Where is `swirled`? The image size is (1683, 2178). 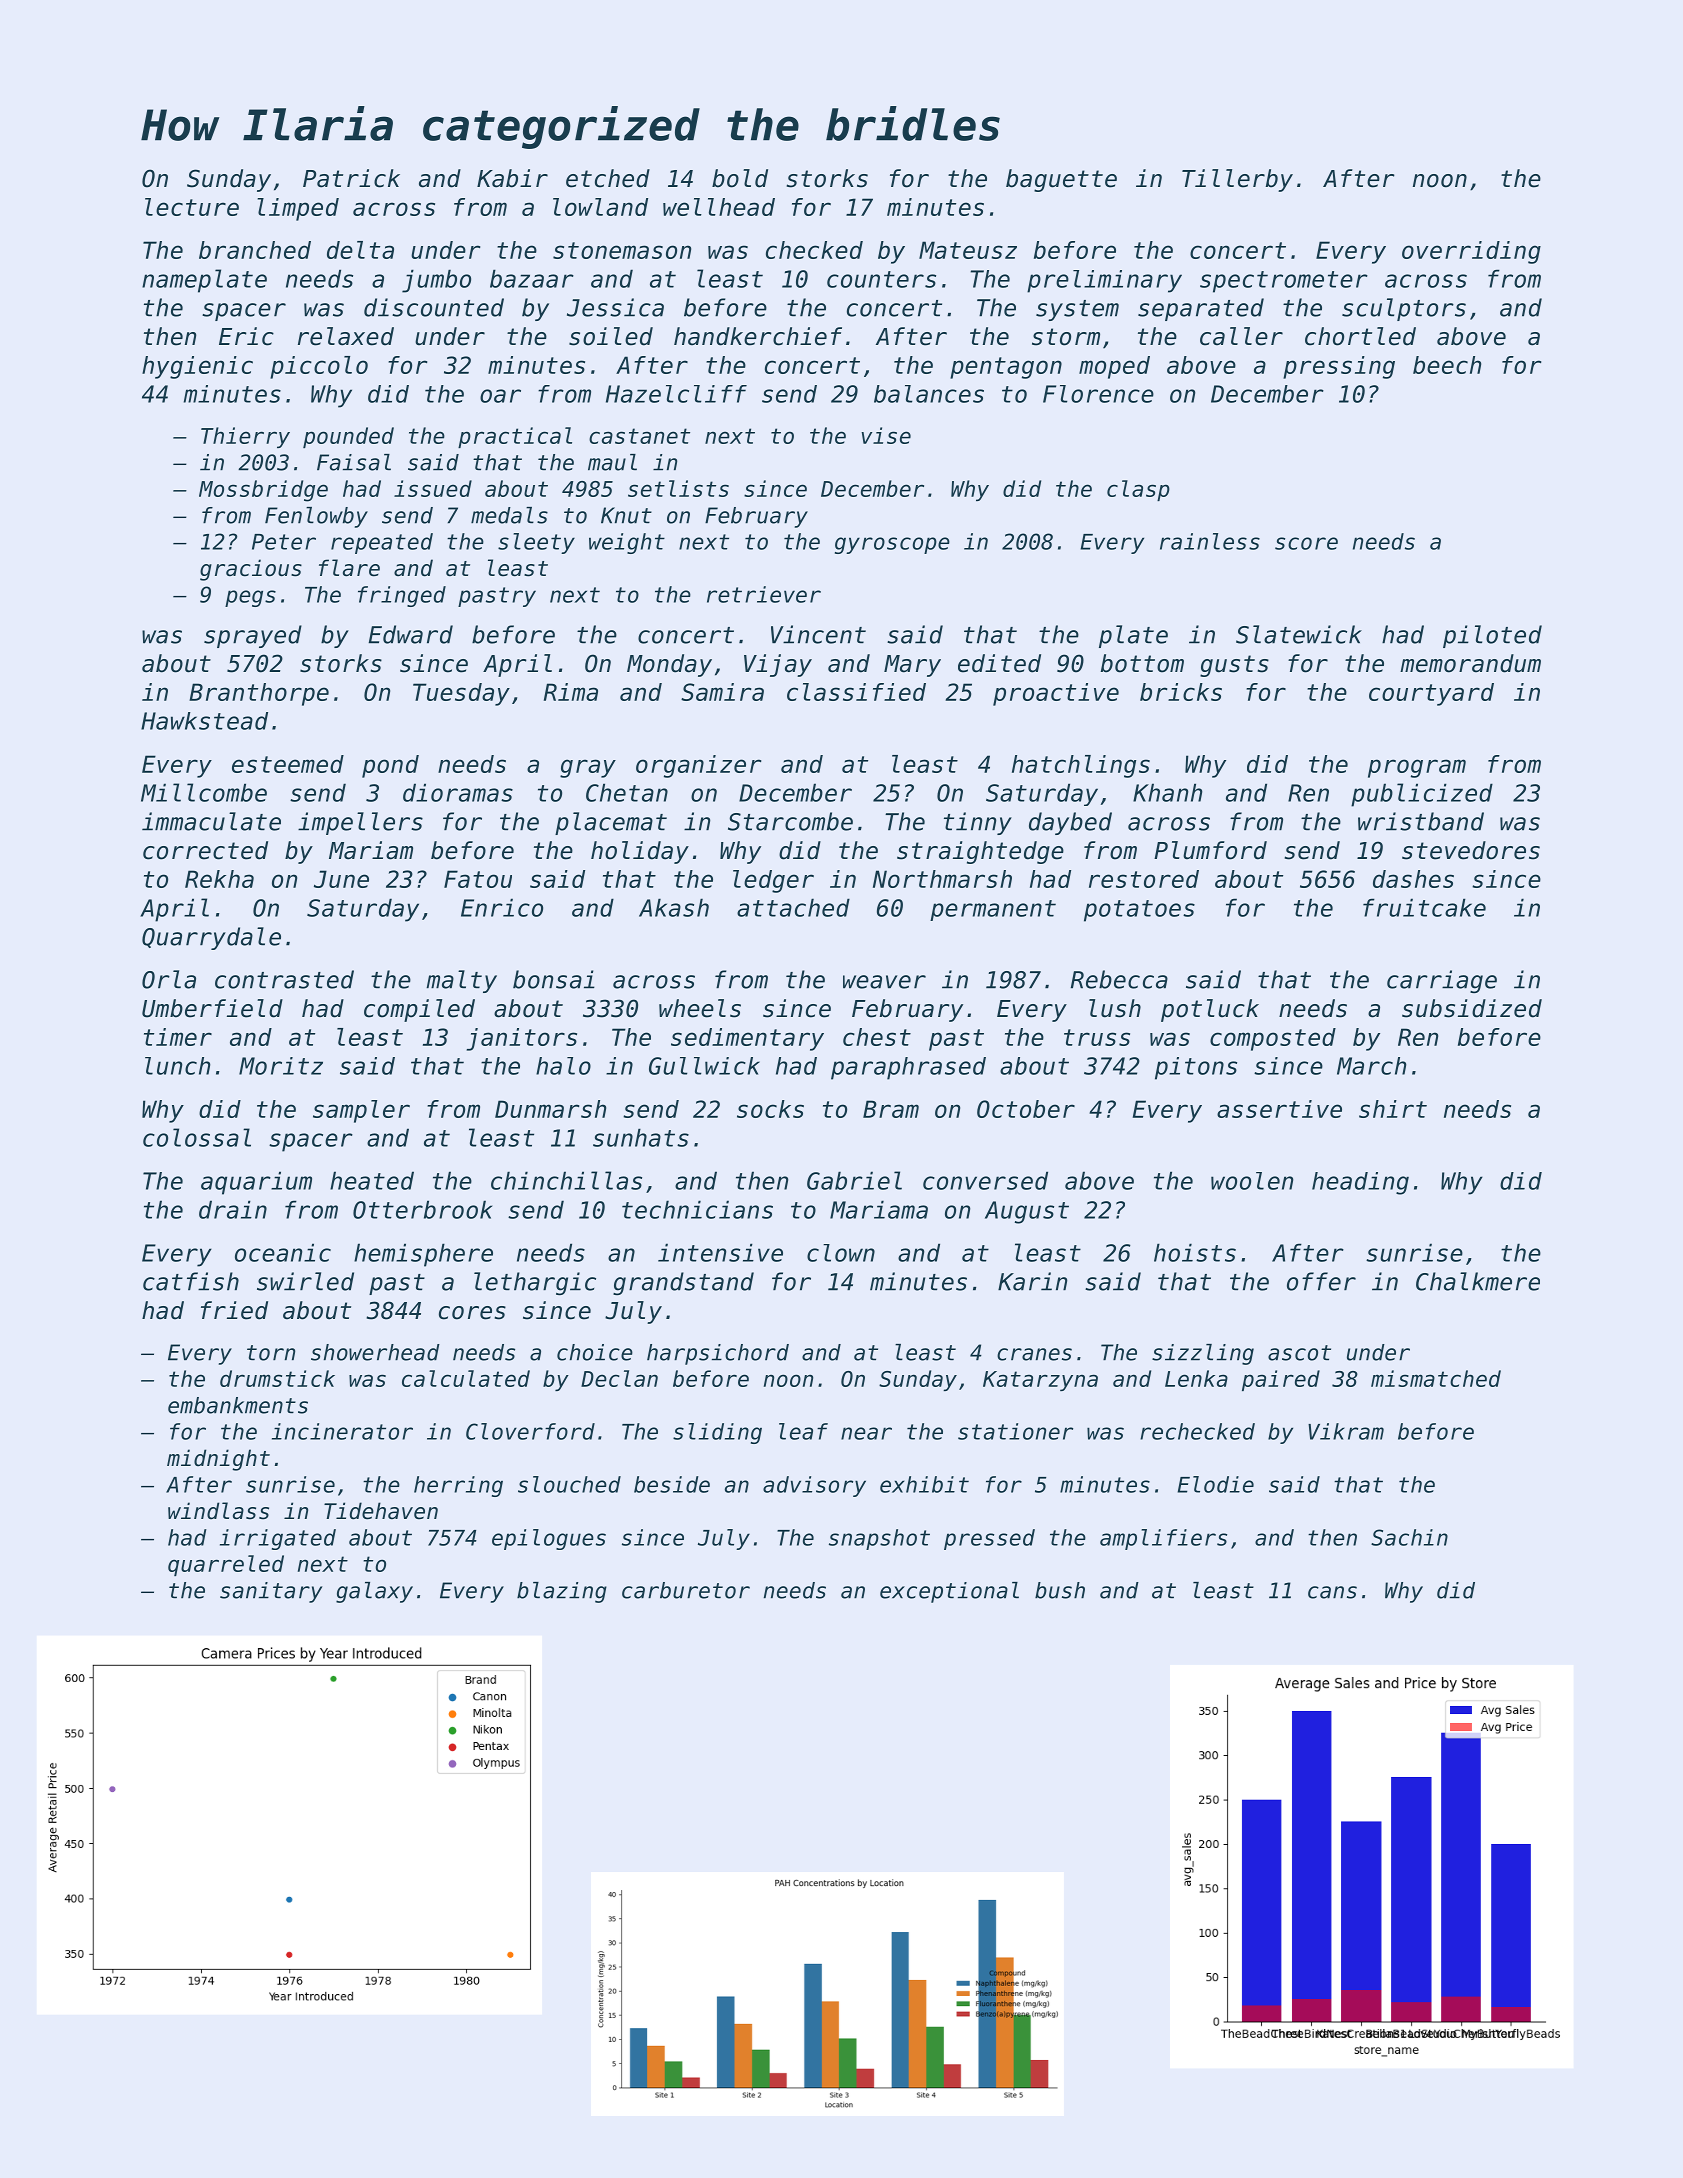 swirled is located at coordinates (305, 1281).
